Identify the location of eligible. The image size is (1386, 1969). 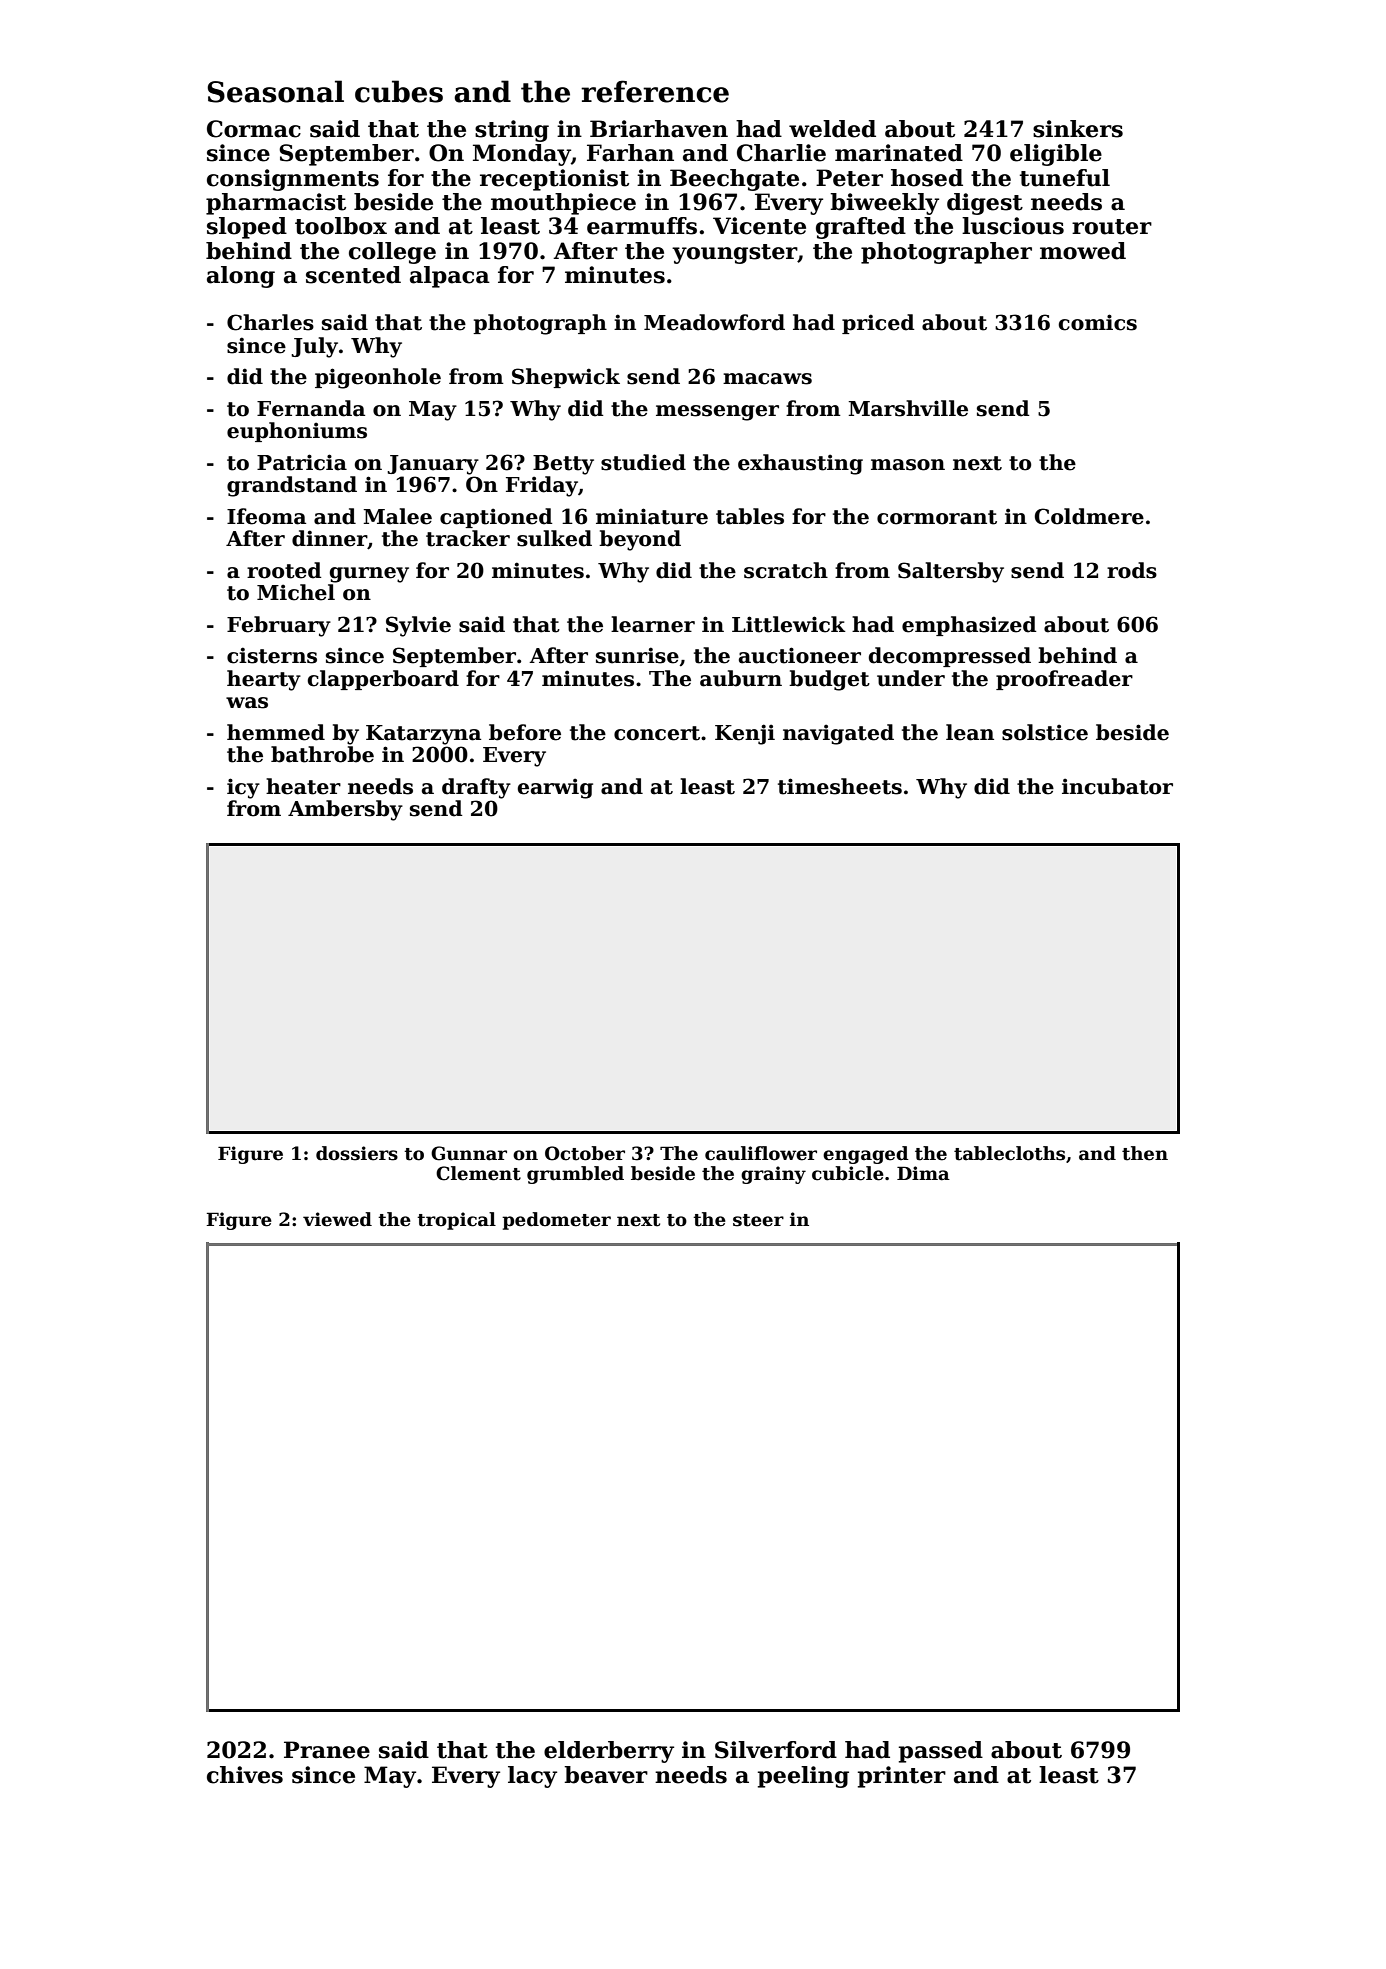
(1056, 155).
